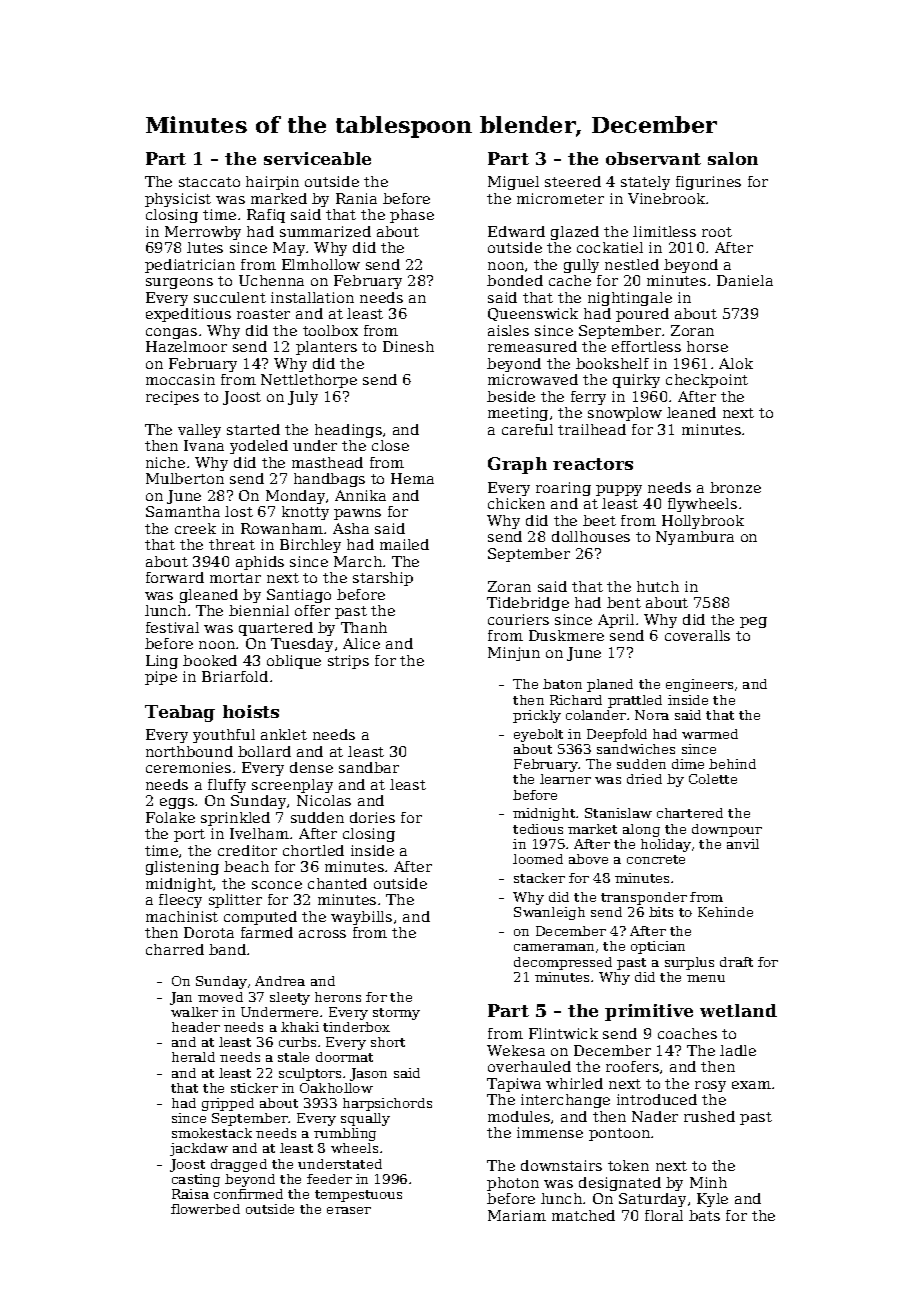 Image resolution: width=924 pixels, height=1311 pixels. What do you see at coordinates (538, 829) in the document?
I see `tedious` at bounding box center [538, 829].
